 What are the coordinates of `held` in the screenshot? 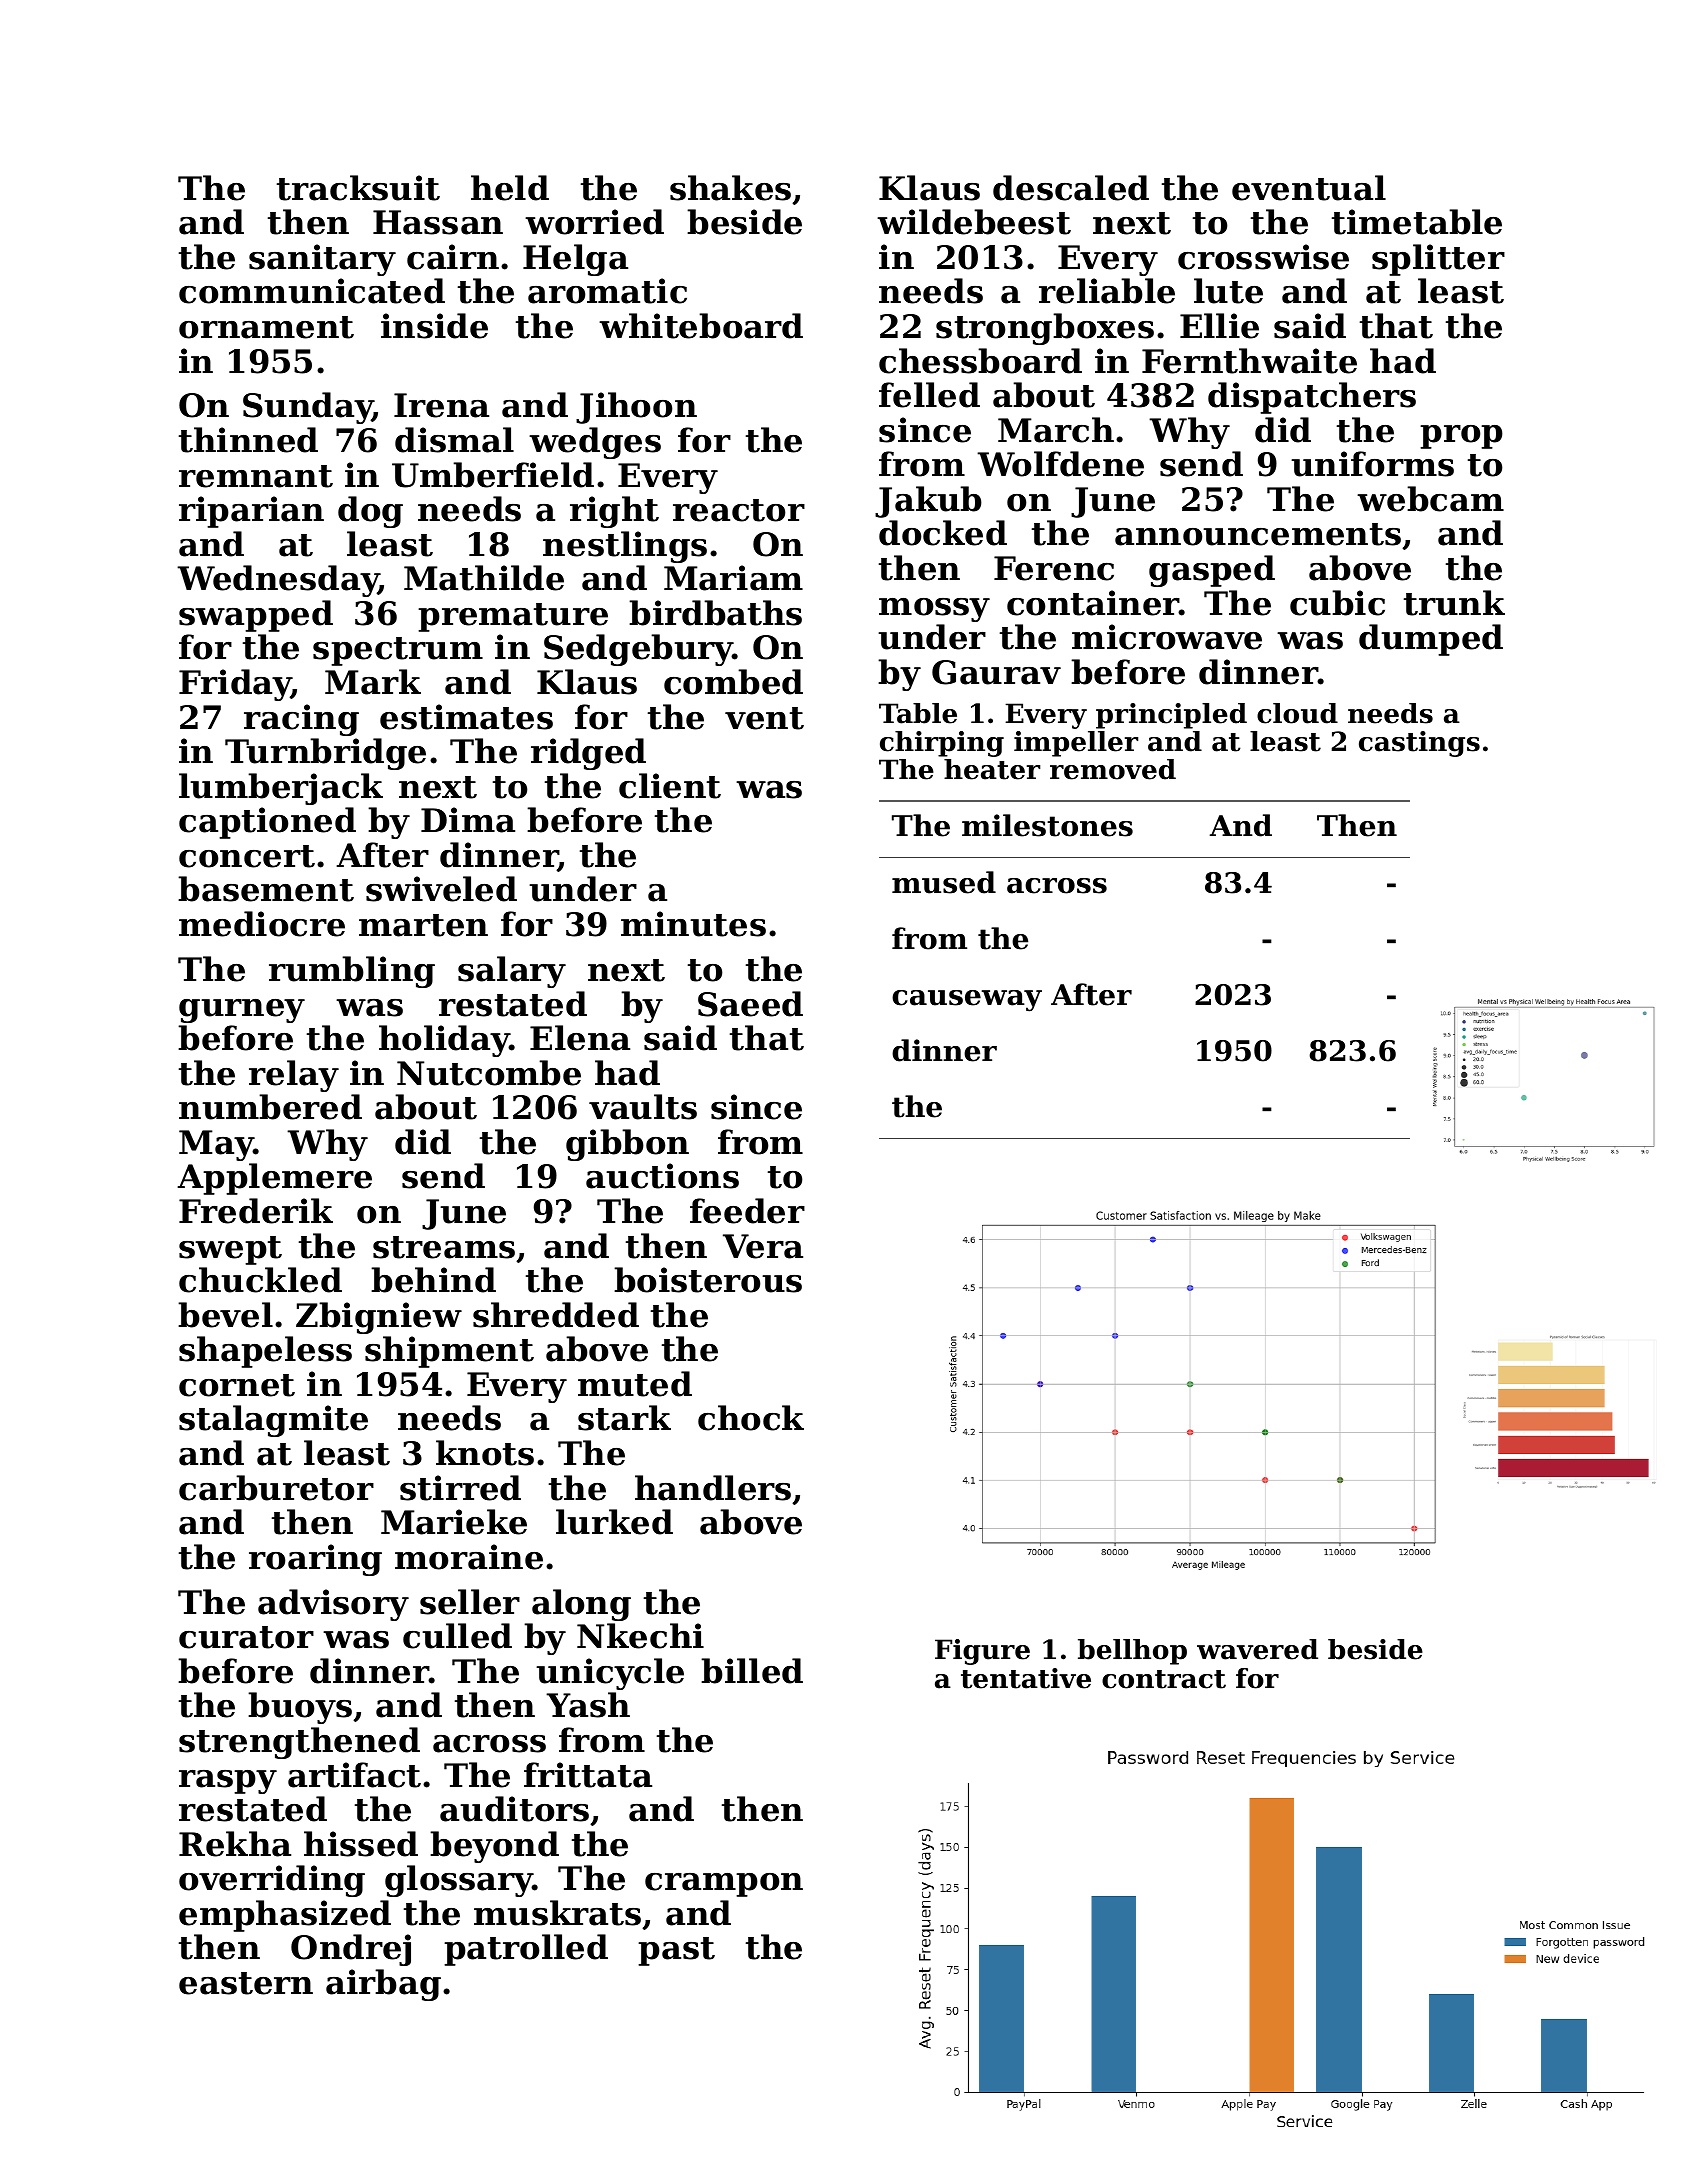 It's located at (510, 188).
